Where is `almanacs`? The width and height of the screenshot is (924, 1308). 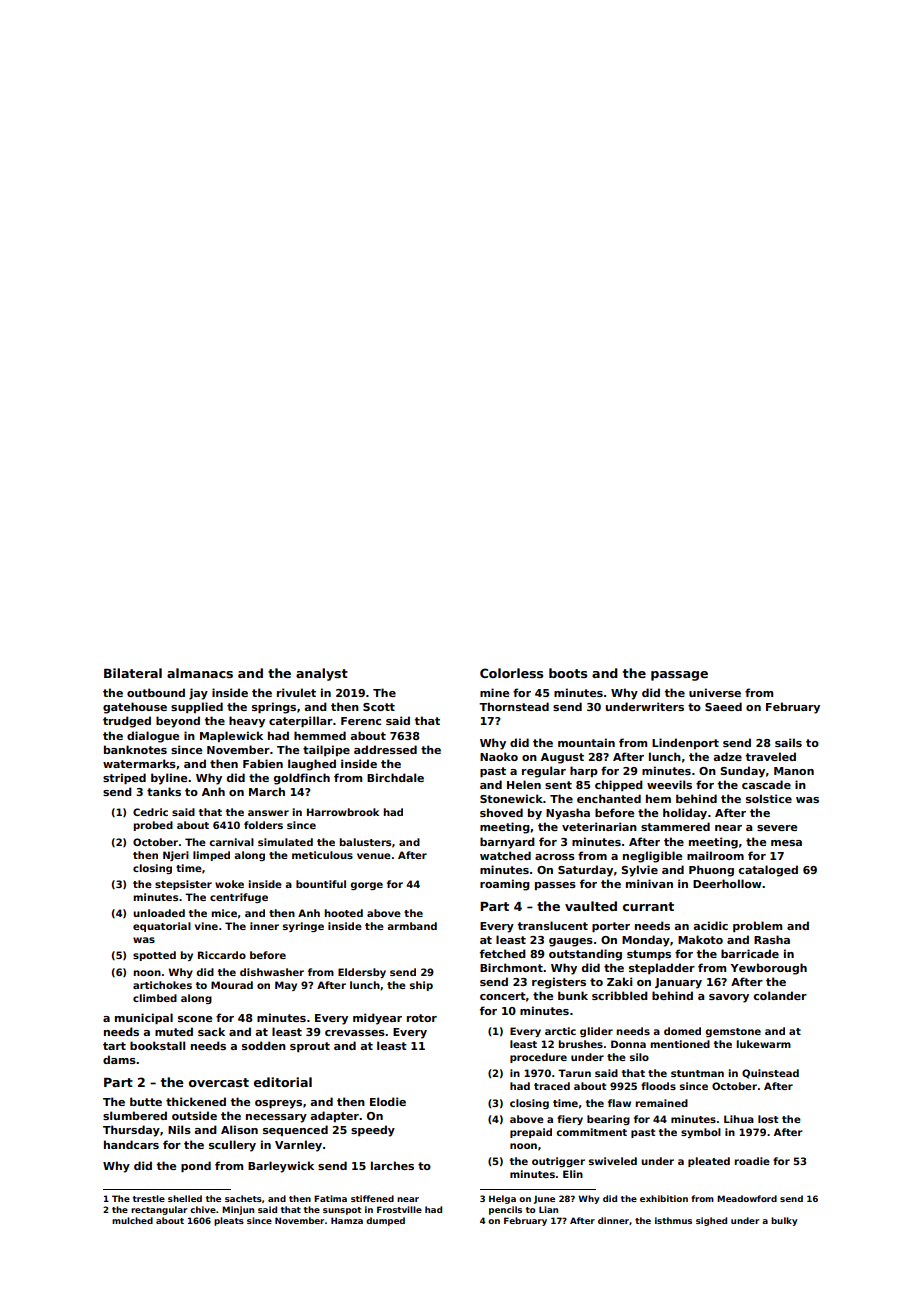
almanacs is located at coordinates (200, 673).
